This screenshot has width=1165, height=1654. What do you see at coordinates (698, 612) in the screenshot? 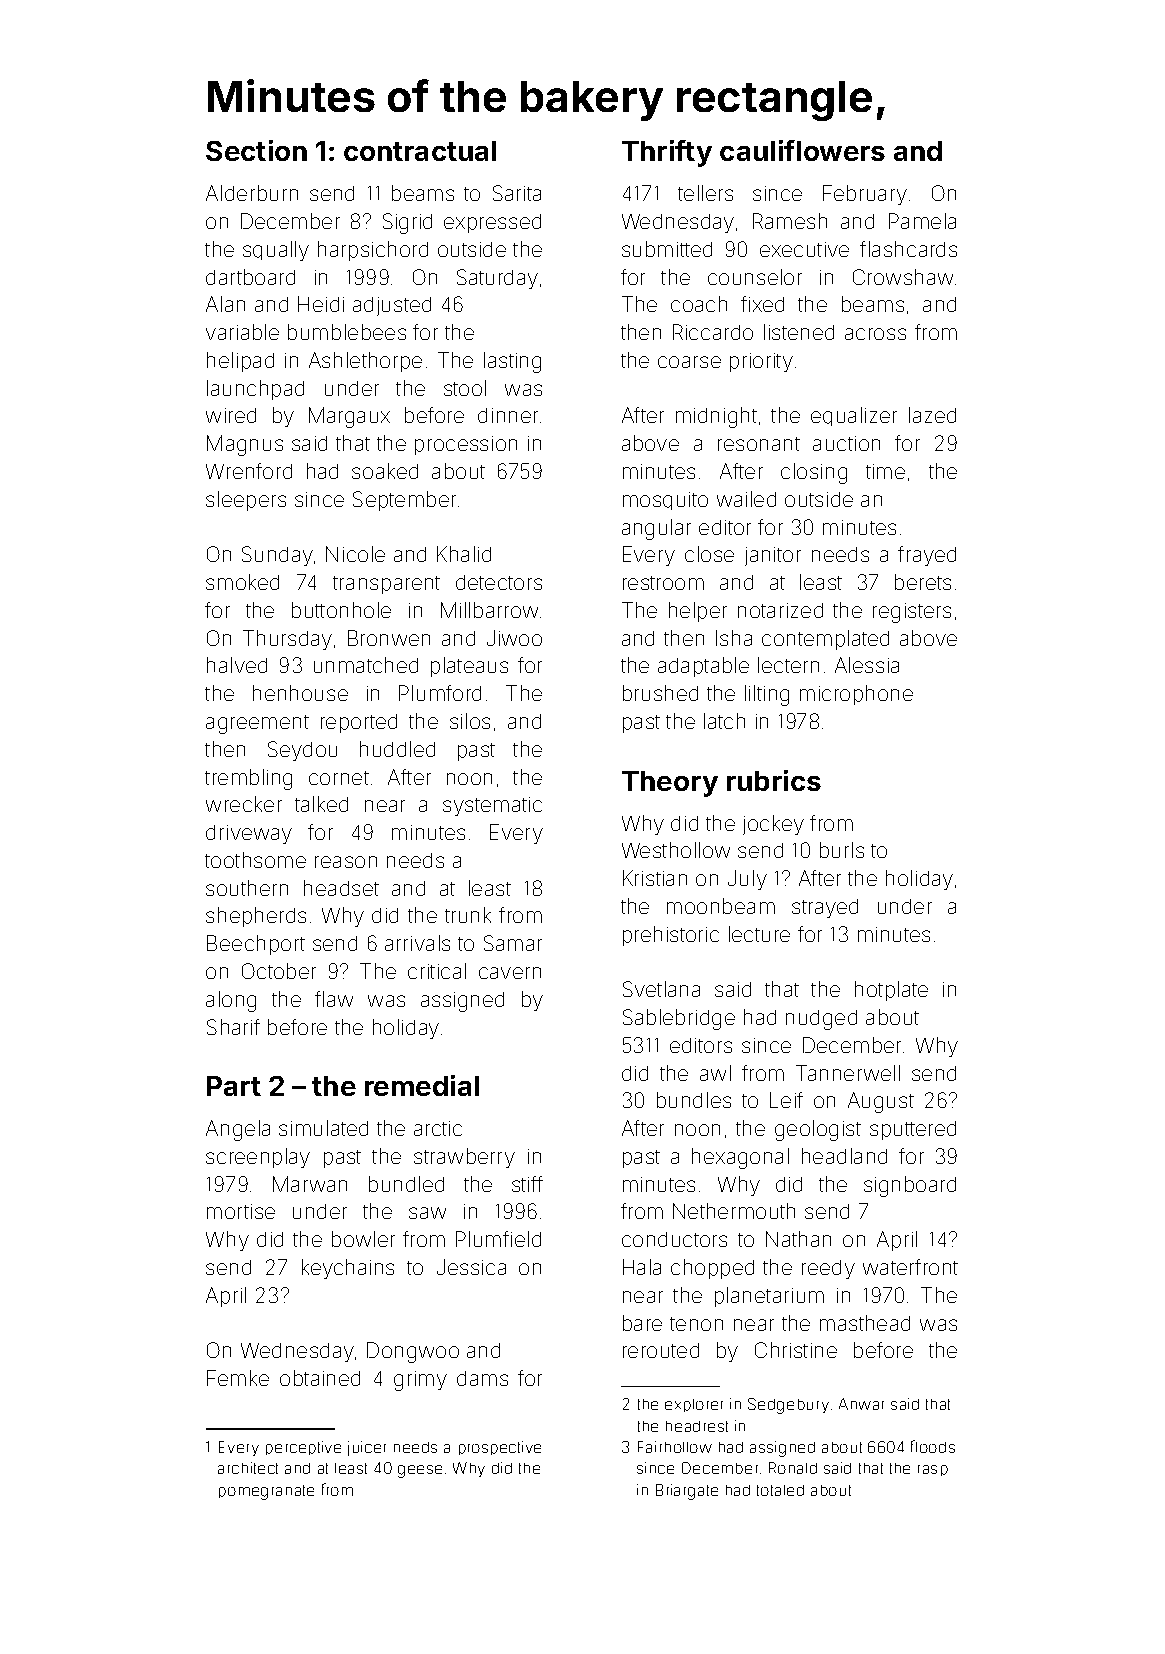
I see `helper` at bounding box center [698, 612].
